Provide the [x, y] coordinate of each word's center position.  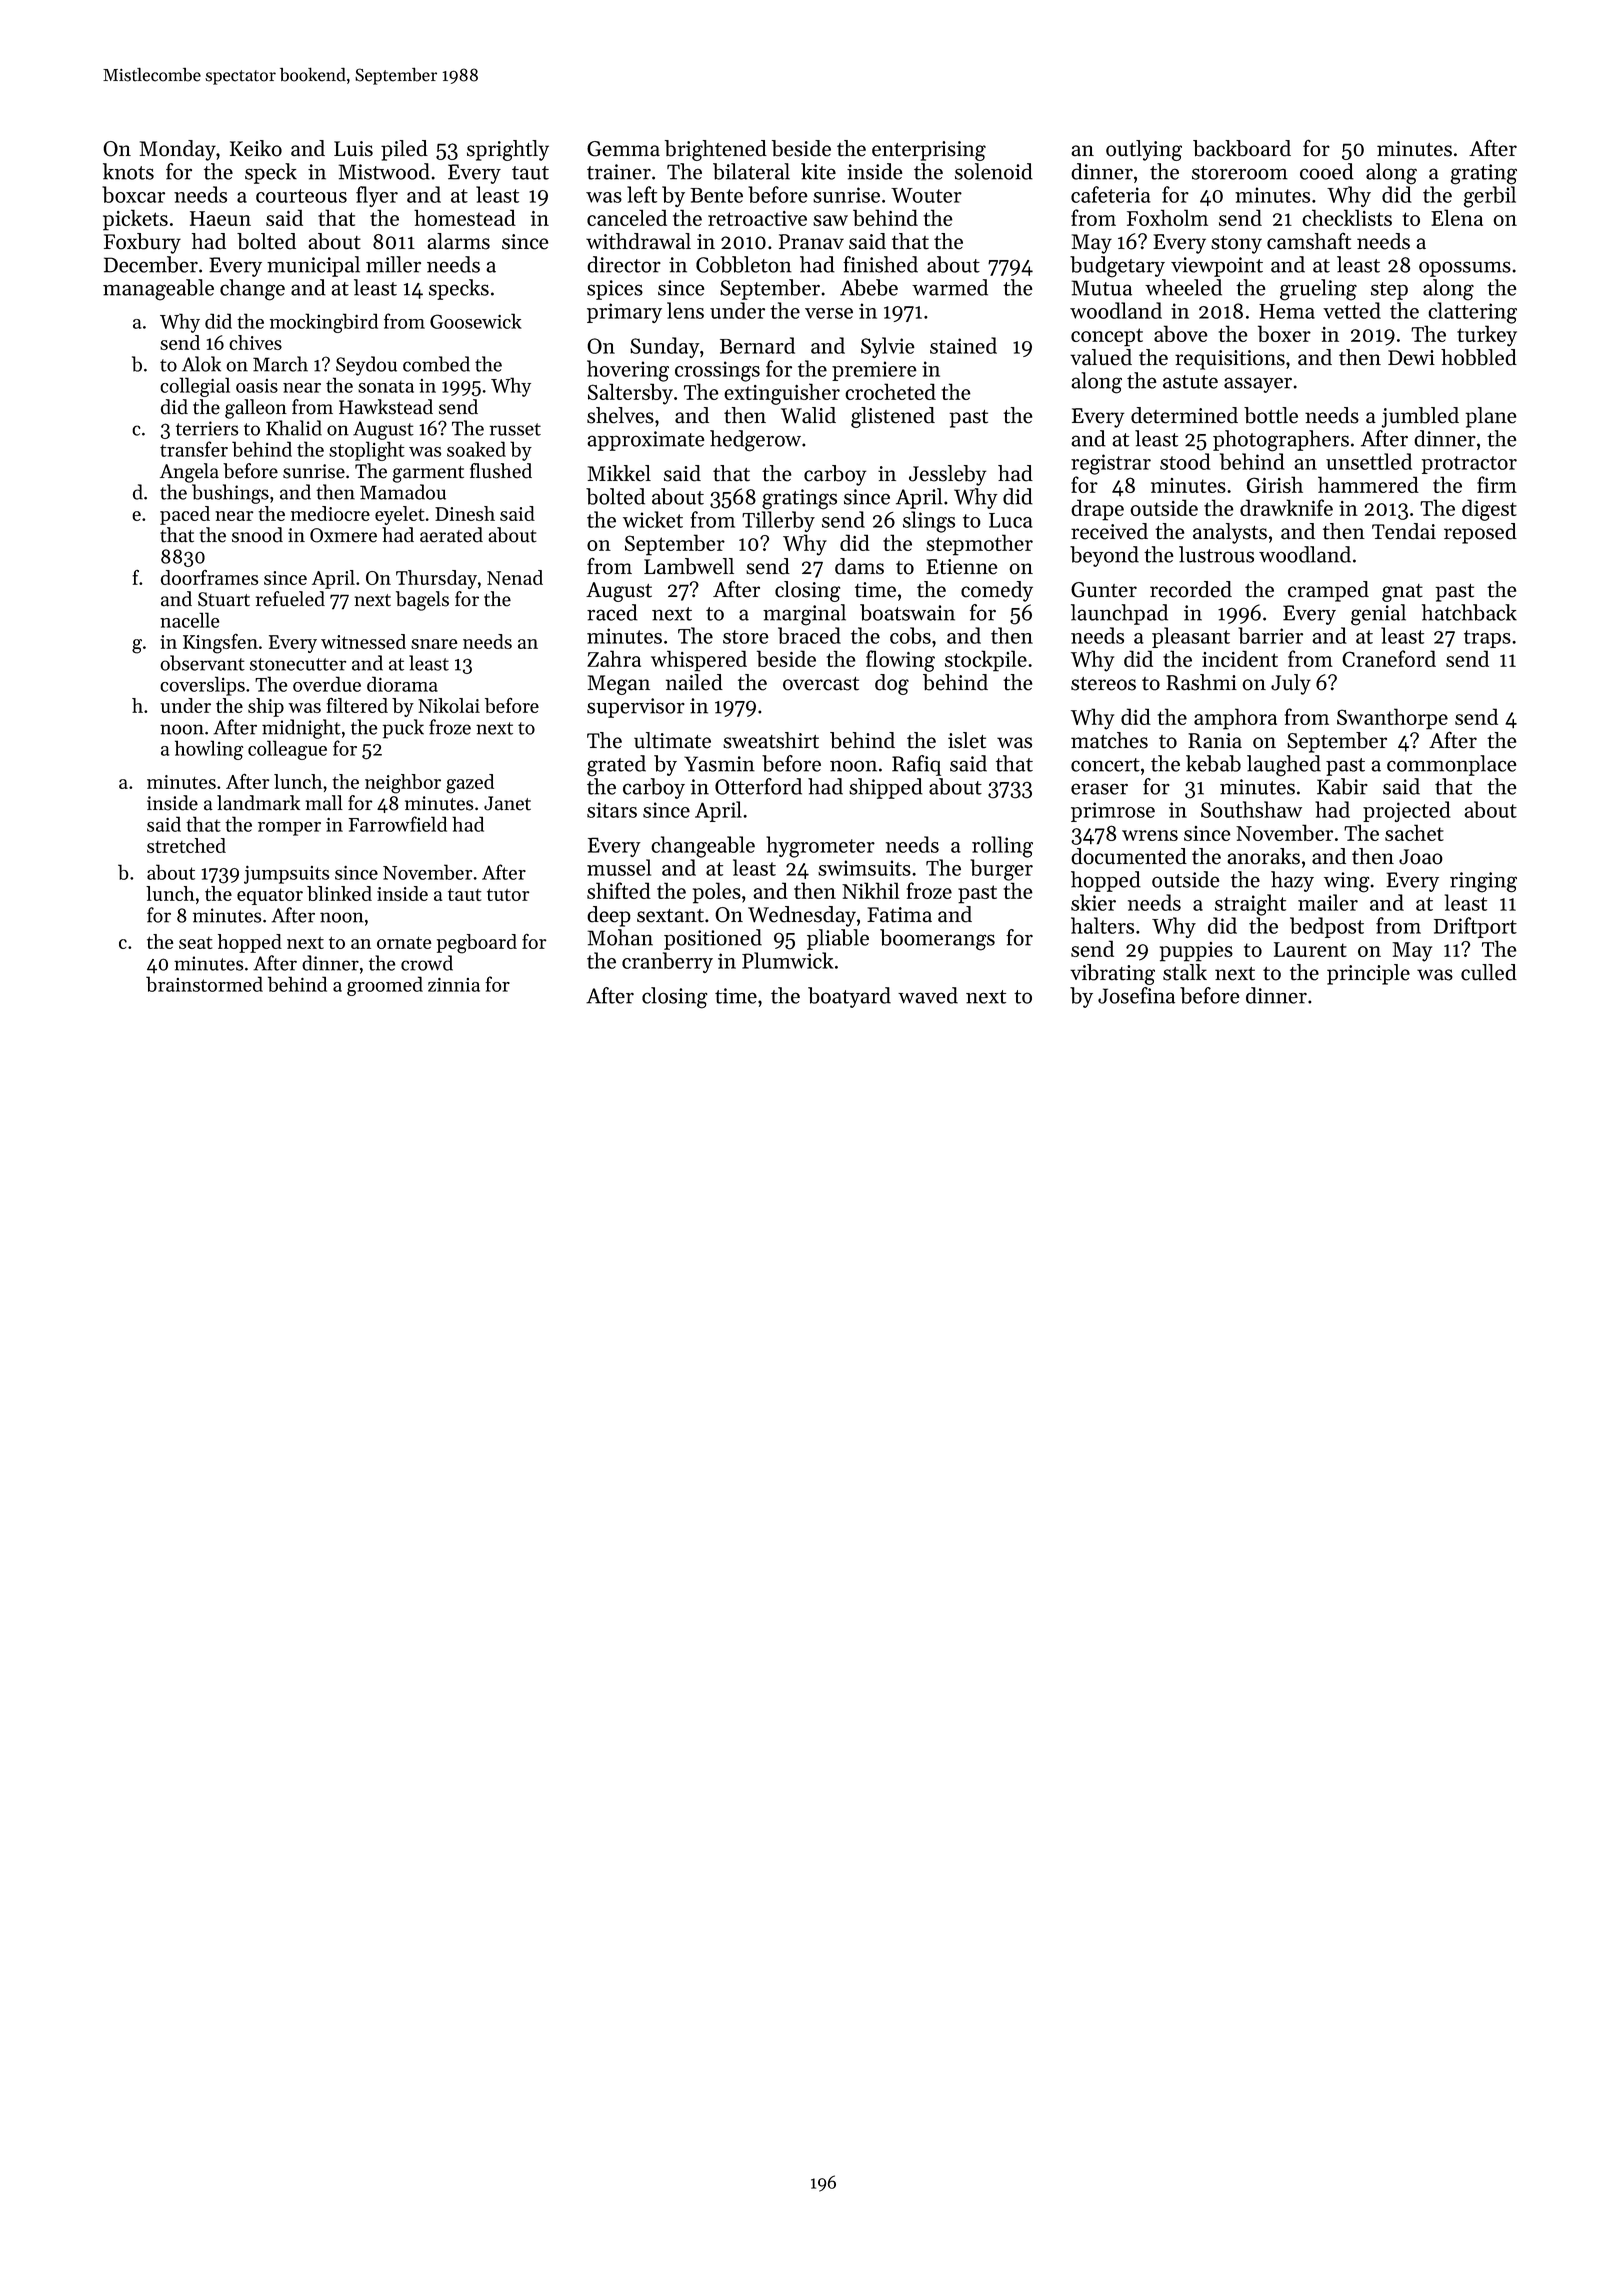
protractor [1469, 465]
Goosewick [476, 321]
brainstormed [204, 984]
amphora [1235, 719]
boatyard [849, 997]
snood [257, 535]
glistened [893, 417]
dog [892, 684]
